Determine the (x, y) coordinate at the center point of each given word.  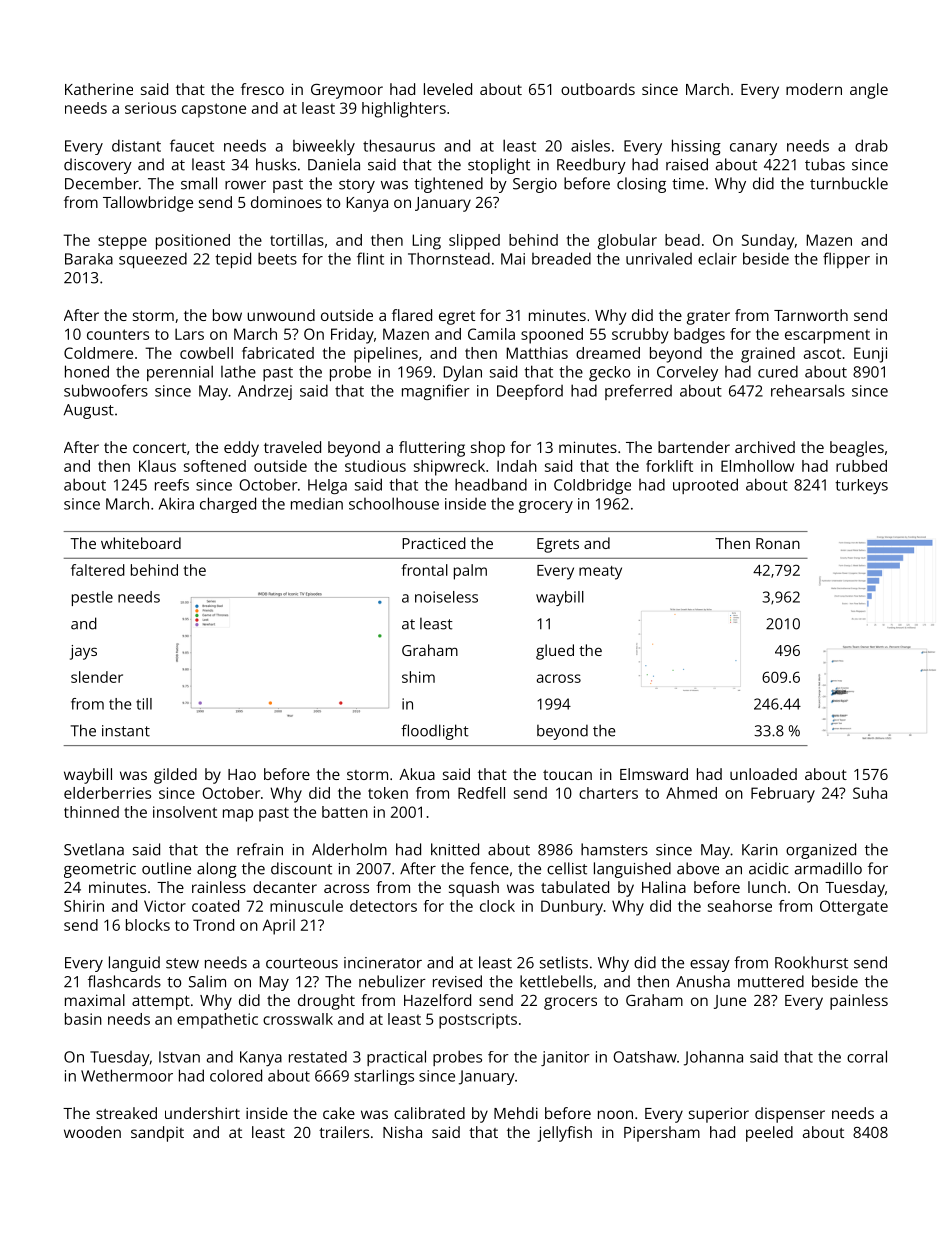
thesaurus (399, 145)
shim (418, 677)
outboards (598, 89)
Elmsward (654, 774)
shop (488, 449)
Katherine (99, 89)
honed (87, 371)
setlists (564, 962)
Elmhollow (757, 466)
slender (97, 677)
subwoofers (106, 390)
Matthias (537, 353)
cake (339, 1113)
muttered (771, 981)
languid (134, 964)
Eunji (870, 355)
